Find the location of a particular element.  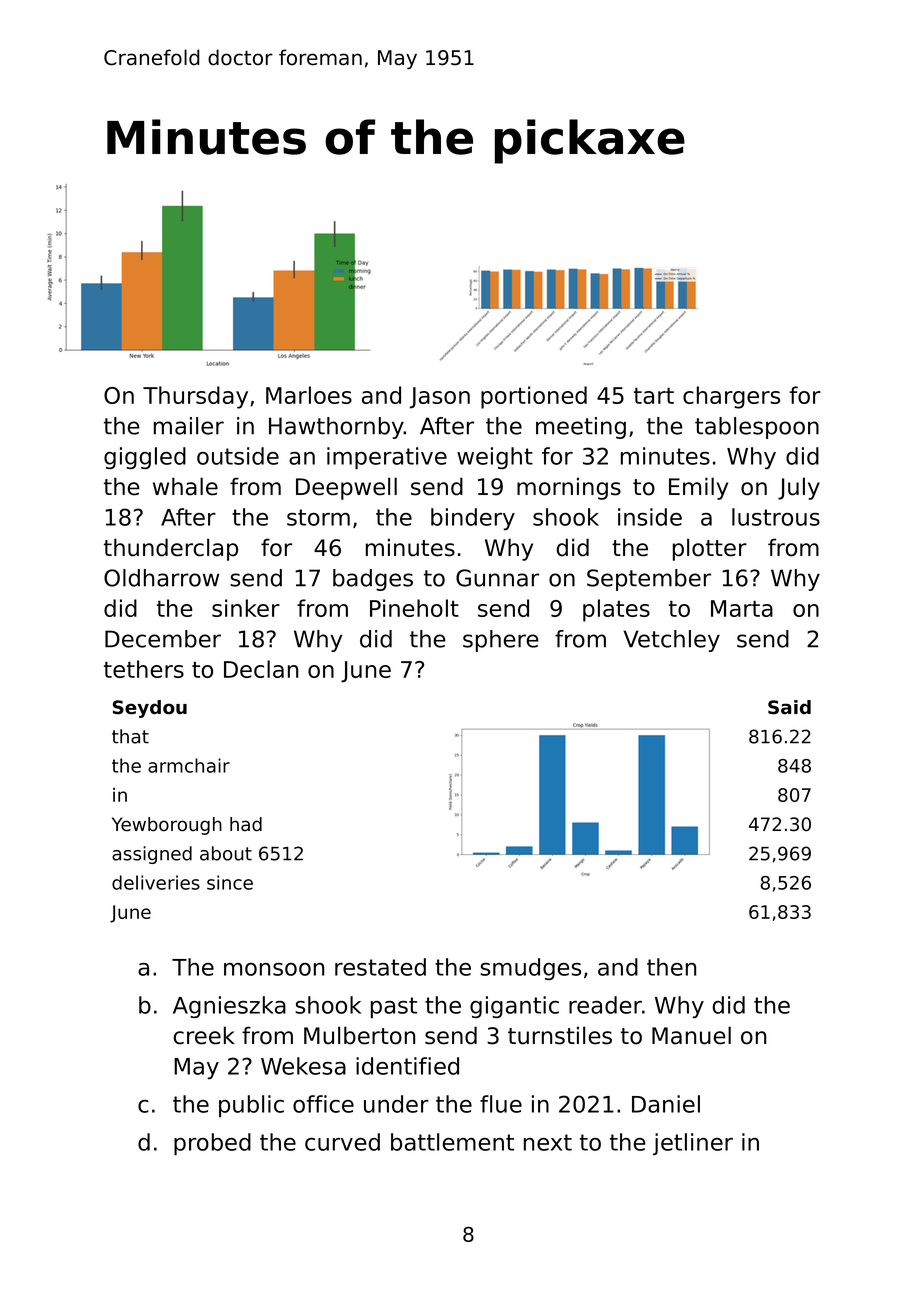

Oldharrow is located at coordinates (161, 578).
